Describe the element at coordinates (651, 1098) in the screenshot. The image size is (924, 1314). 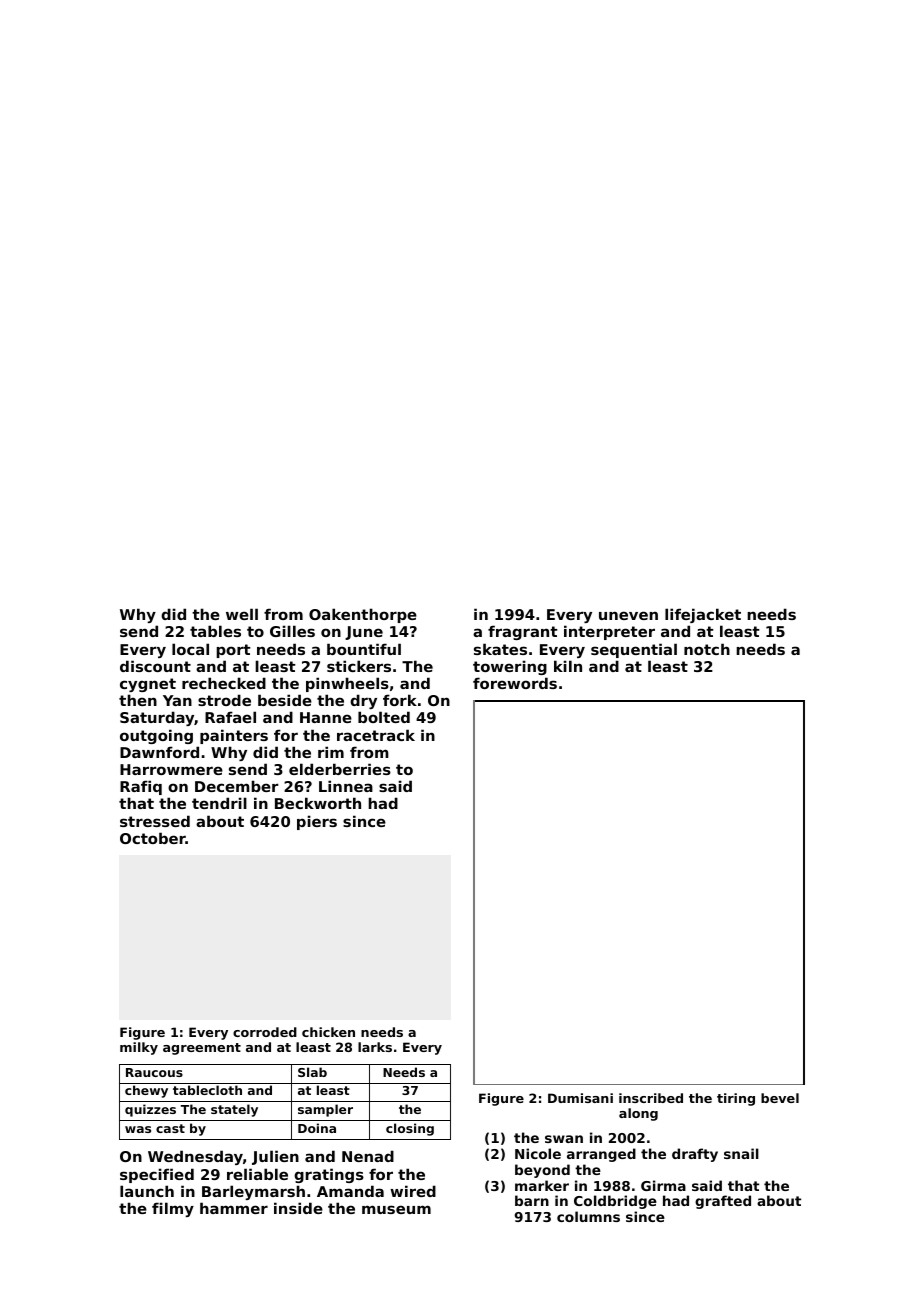
I see `inscribed` at that location.
